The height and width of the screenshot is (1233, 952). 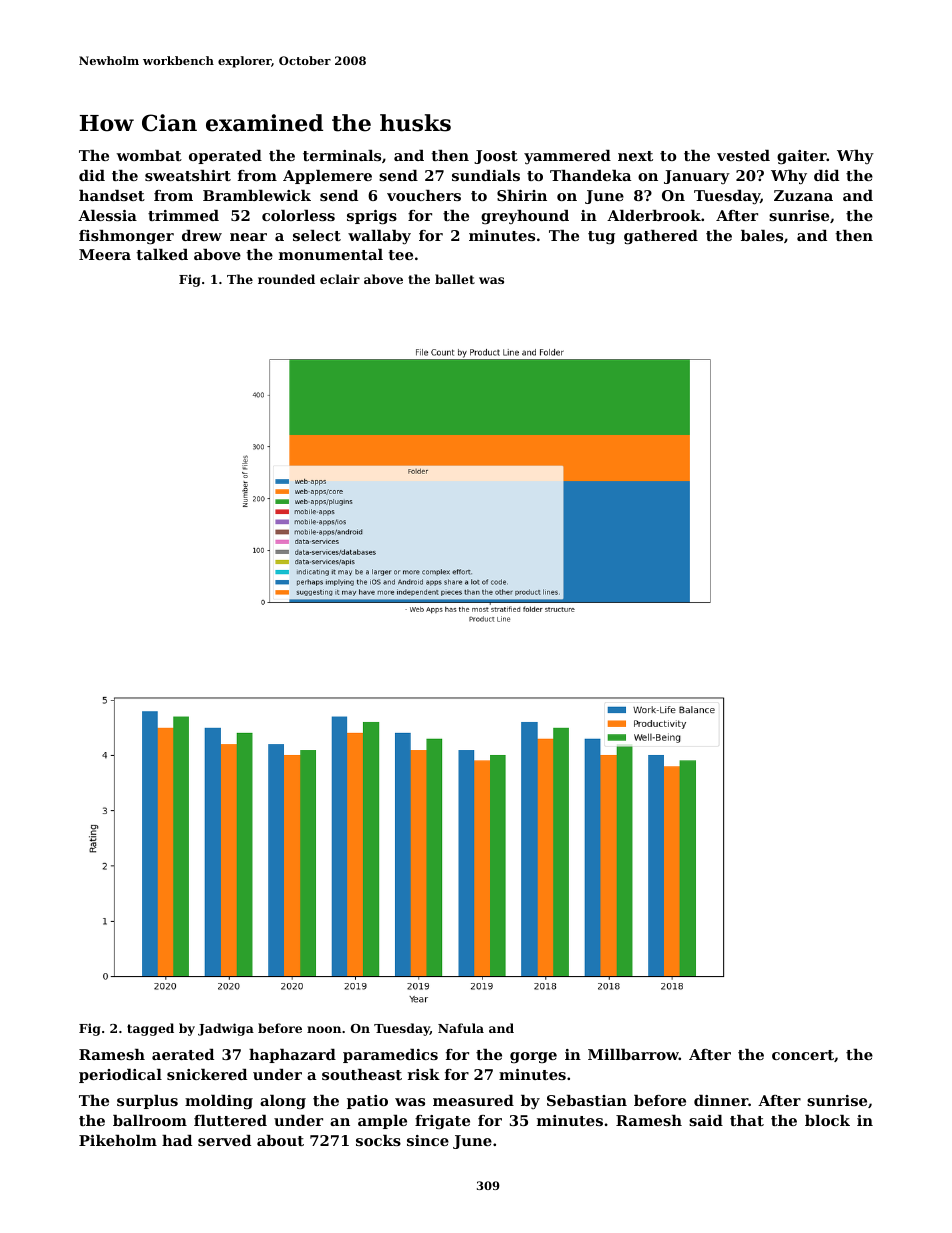 I want to click on tagged, so click(x=150, y=1029).
